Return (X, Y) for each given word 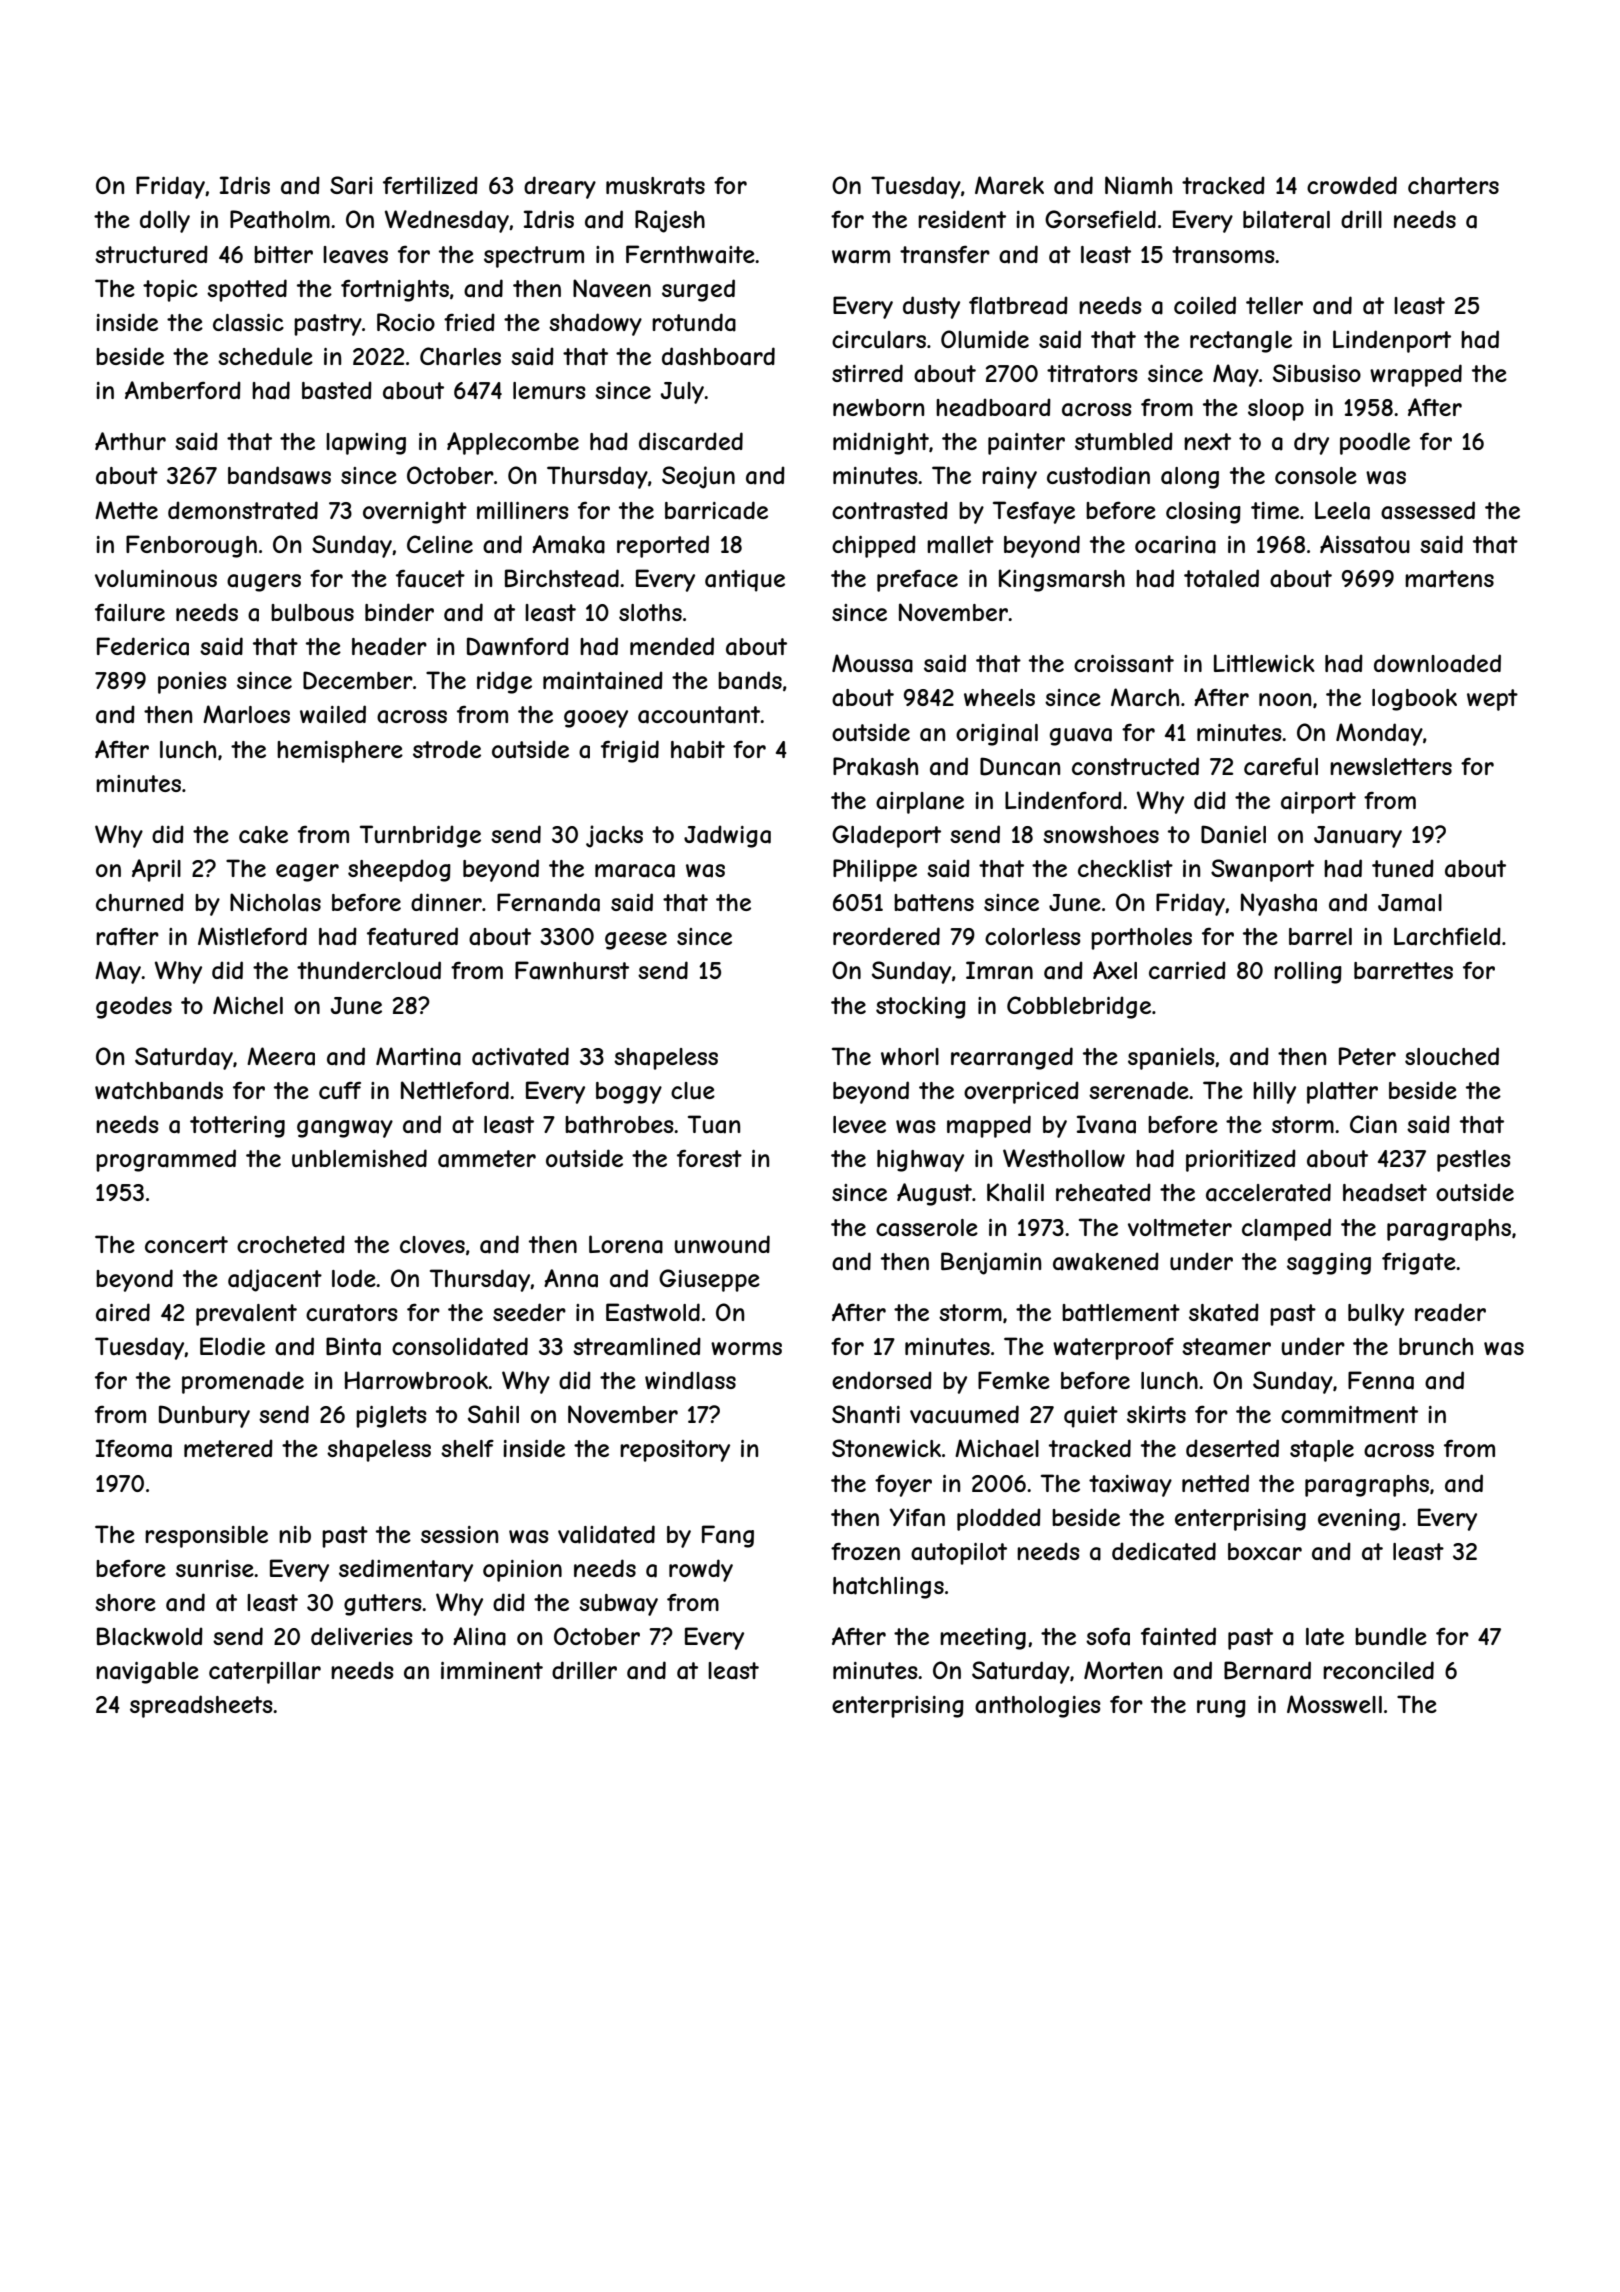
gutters (383, 1605)
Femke (1014, 1380)
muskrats (655, 186)
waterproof (1113, 1349)
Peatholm (280, 219)
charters (1453, 186)
